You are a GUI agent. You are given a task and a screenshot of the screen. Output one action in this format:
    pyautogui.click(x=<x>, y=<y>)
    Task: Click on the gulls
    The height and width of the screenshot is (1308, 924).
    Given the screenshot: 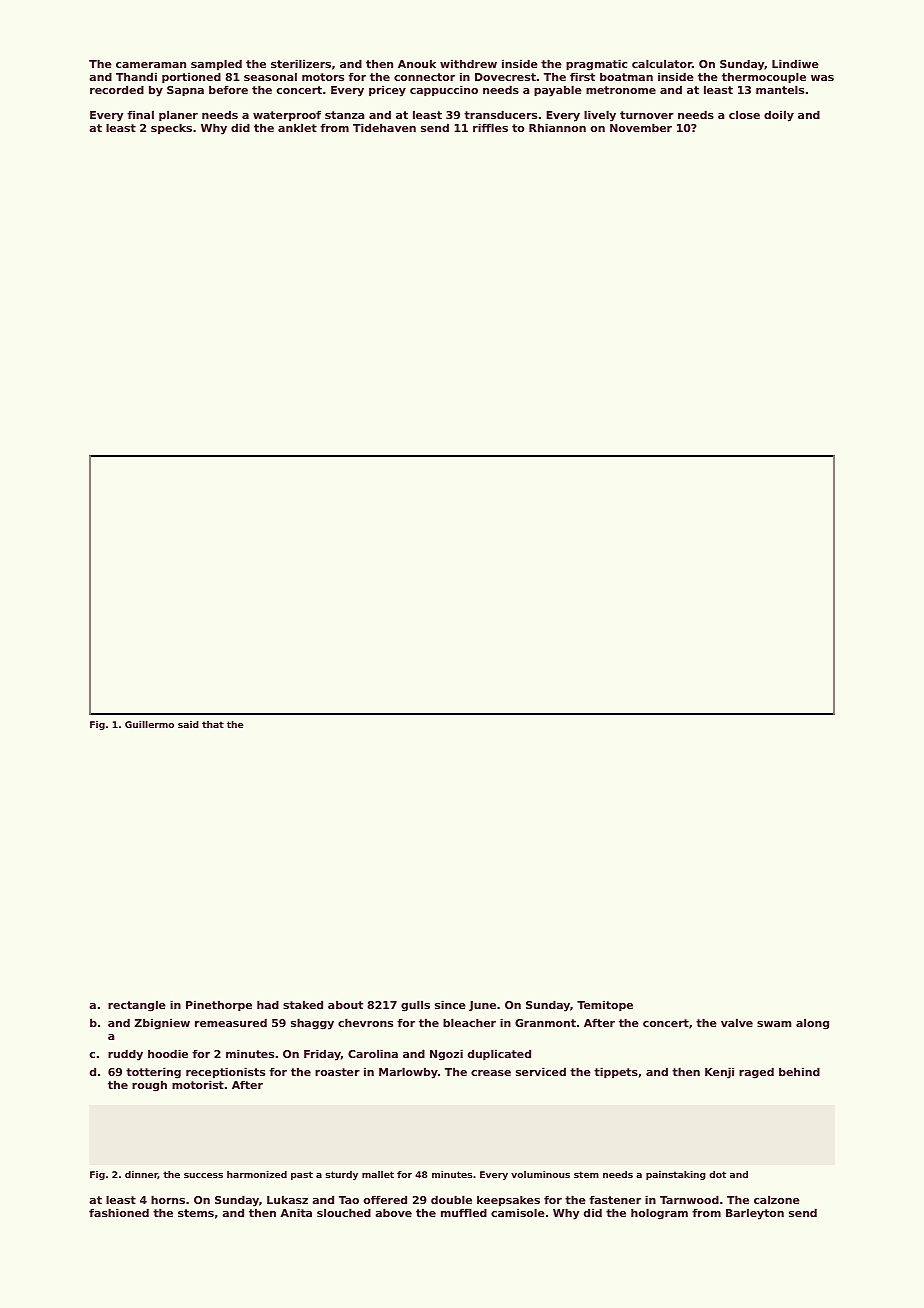 What is the action you would take?
    pyautogui.click(x=415, y=1006)
